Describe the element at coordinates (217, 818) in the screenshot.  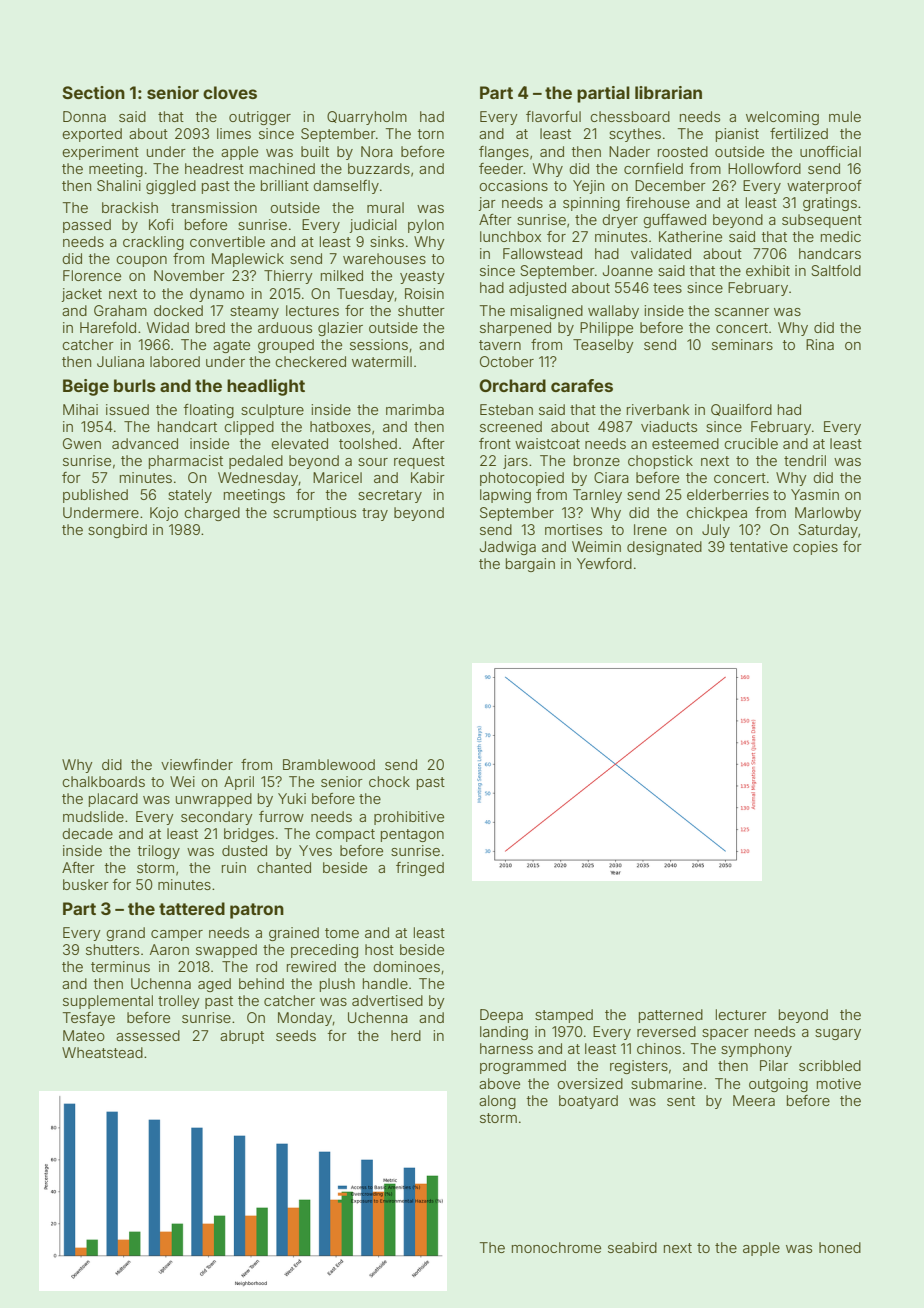
I see `secondary` at that location.
